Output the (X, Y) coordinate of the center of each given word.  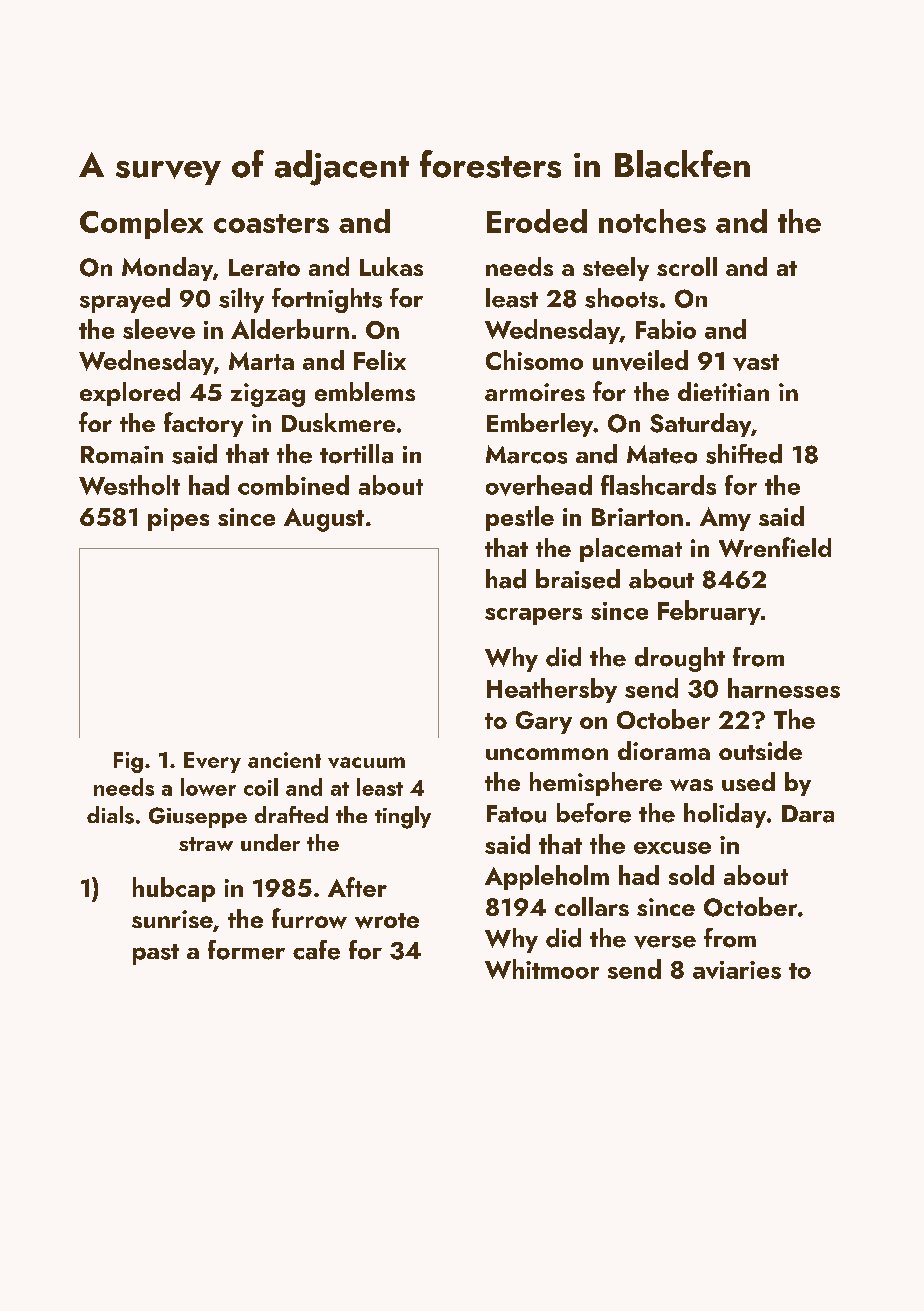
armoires (535, 392)
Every (212, 762)
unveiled (640, 360)
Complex (141, 224)
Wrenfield (775, 547)
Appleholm (547, 877)
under (270, 842)
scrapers (533, 616)
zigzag (268, 395)
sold (691, 875)
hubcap (174, 889)
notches (652, 221)
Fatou (516, 814)
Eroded (537, 221)
